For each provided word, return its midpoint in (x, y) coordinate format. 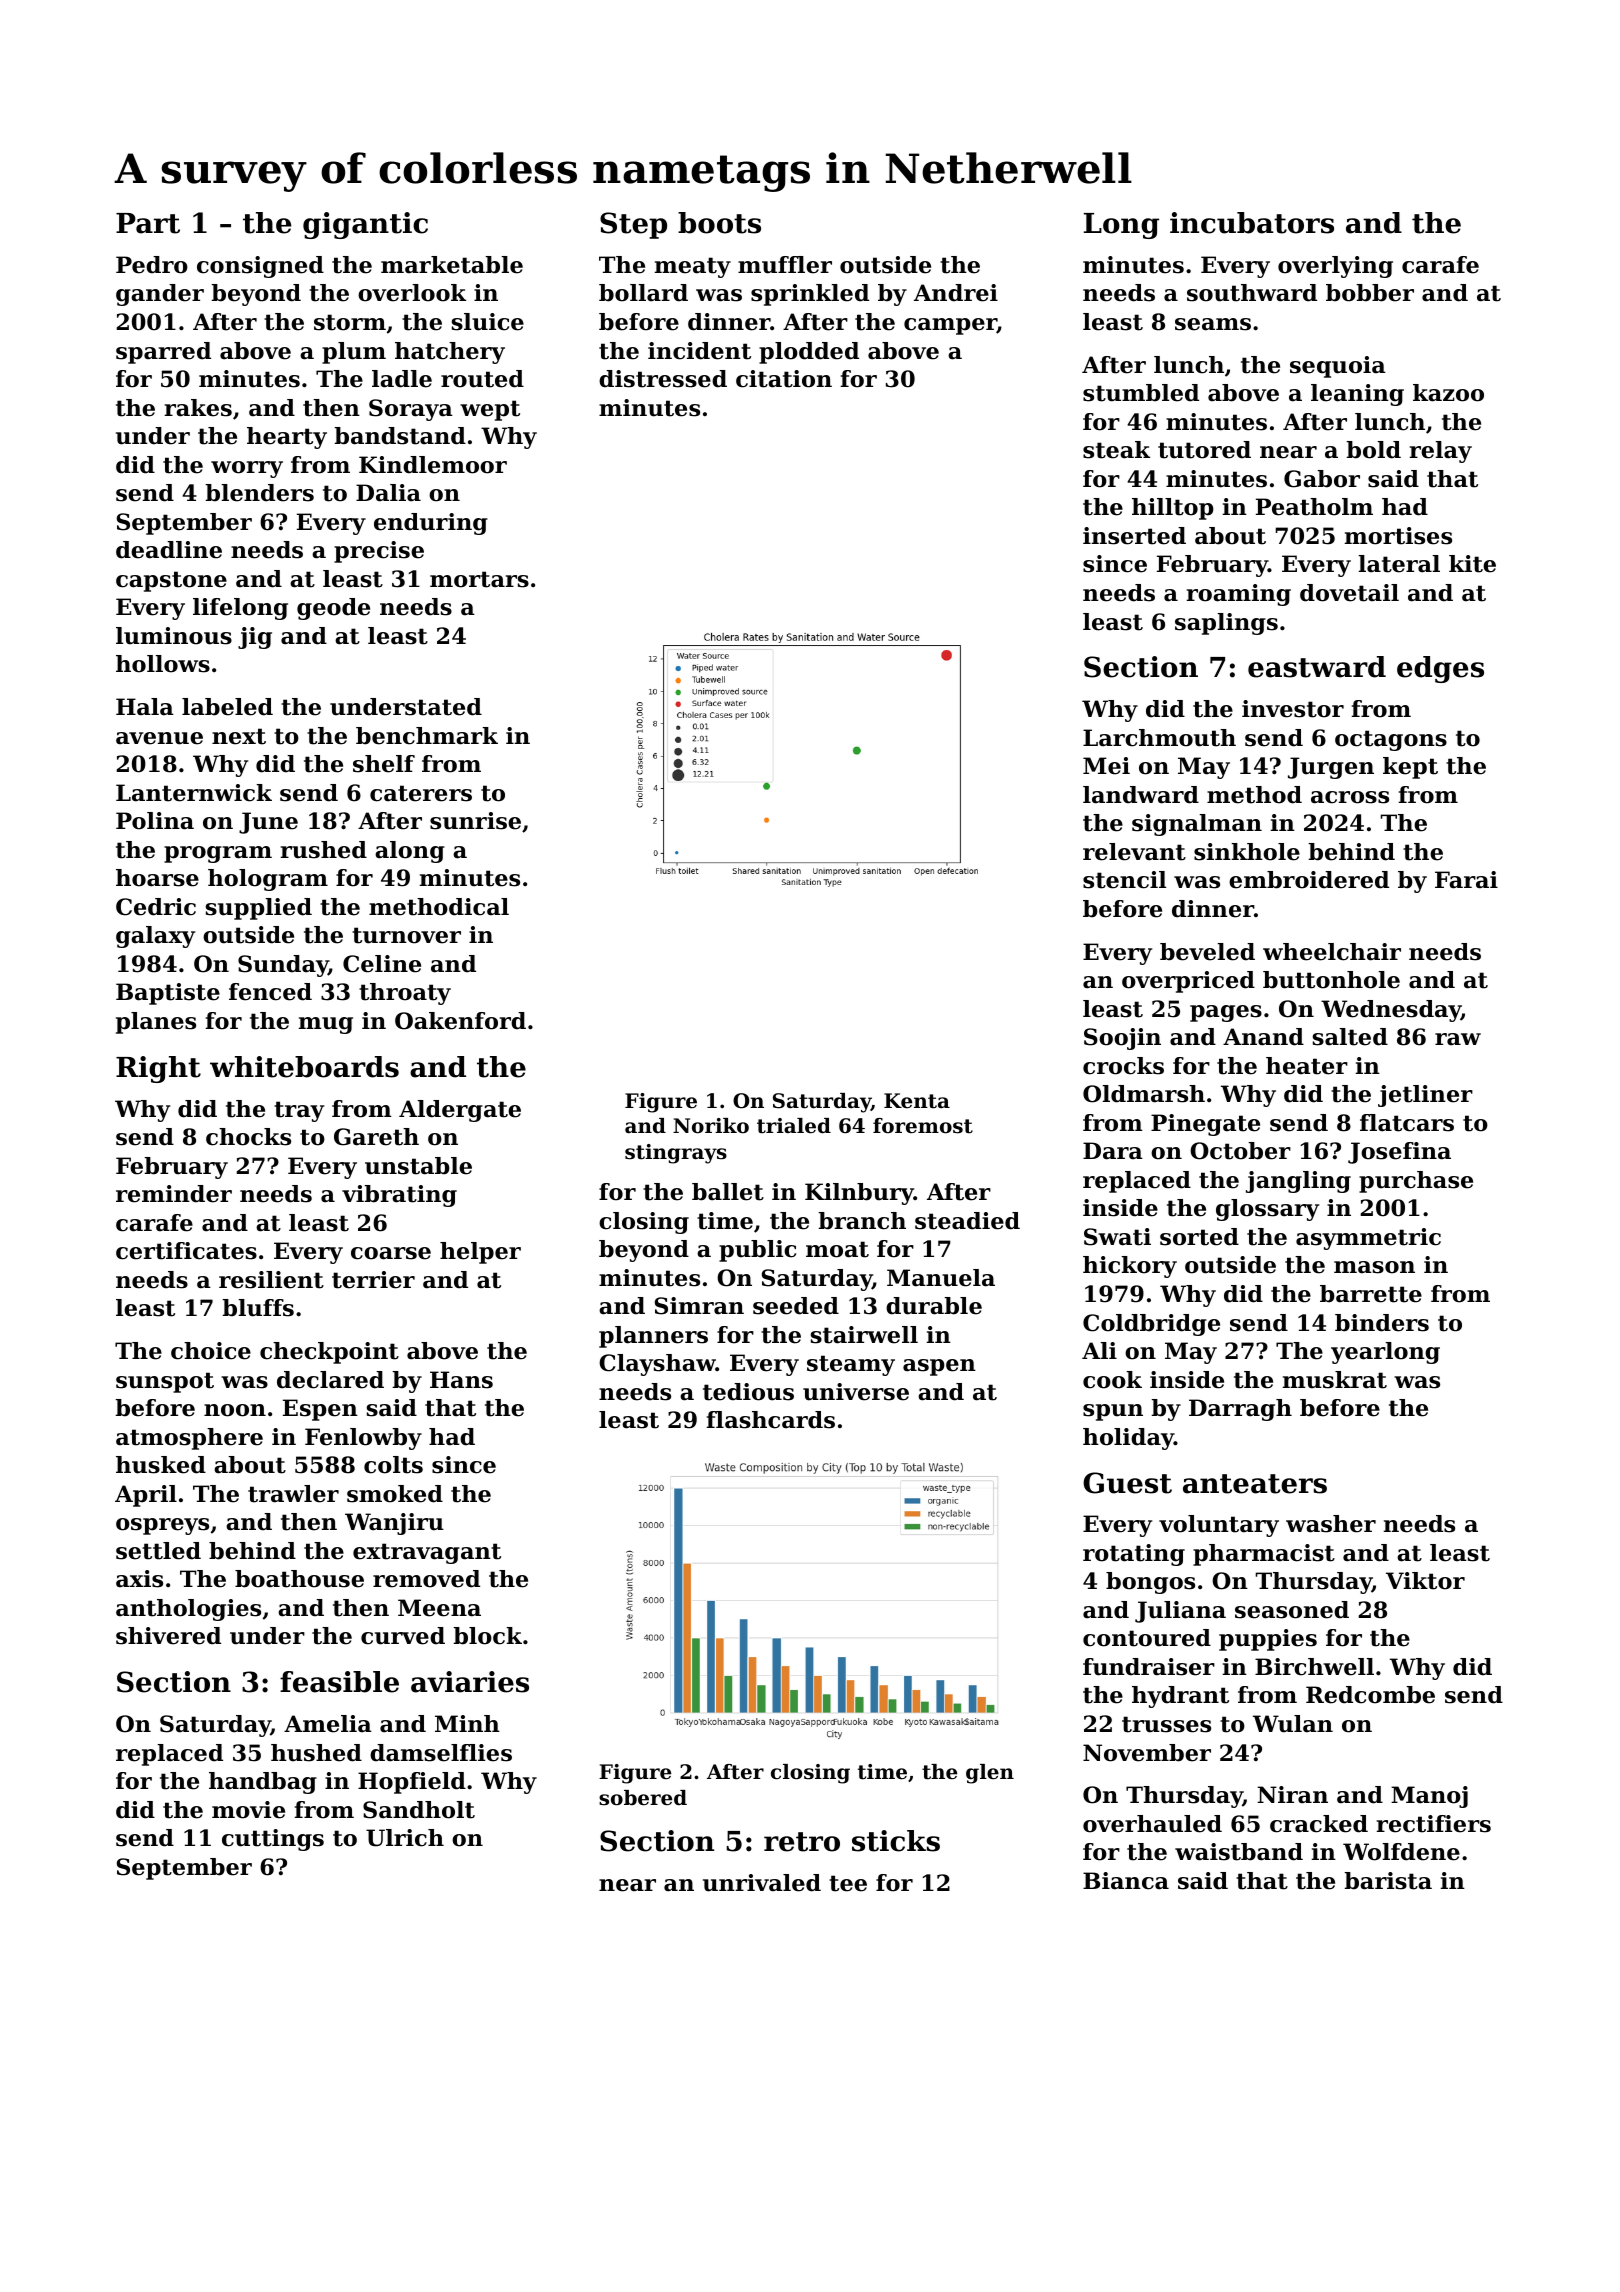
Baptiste (168, 994)
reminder (174, 1194)
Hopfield (412, 1783)
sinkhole (1247, 852)
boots (719, 223)
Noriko (711, 1126)
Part (148, 223)
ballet (728, 1192)
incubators (1252, 223)
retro (802, 1842)
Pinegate (1205, 1125)
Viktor (1425, 1581)
